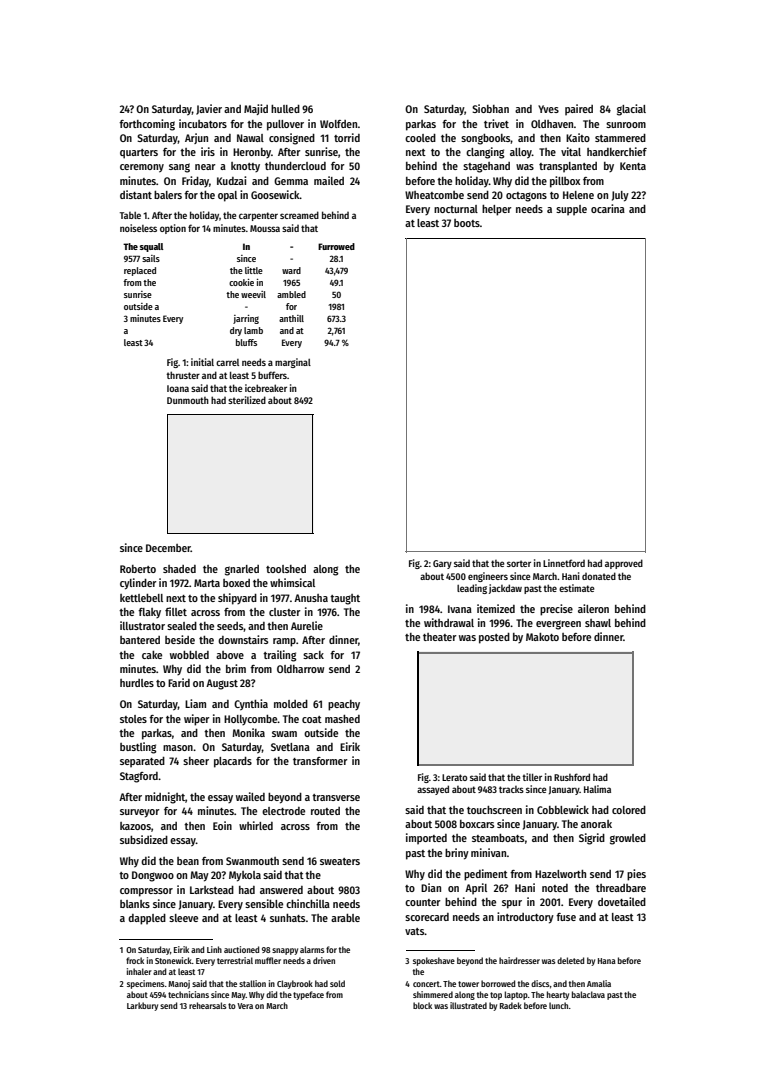  What do you see at coordinates (631, 110) in the screenshot?
I see `glacial` at bounding box center [631, 110].
